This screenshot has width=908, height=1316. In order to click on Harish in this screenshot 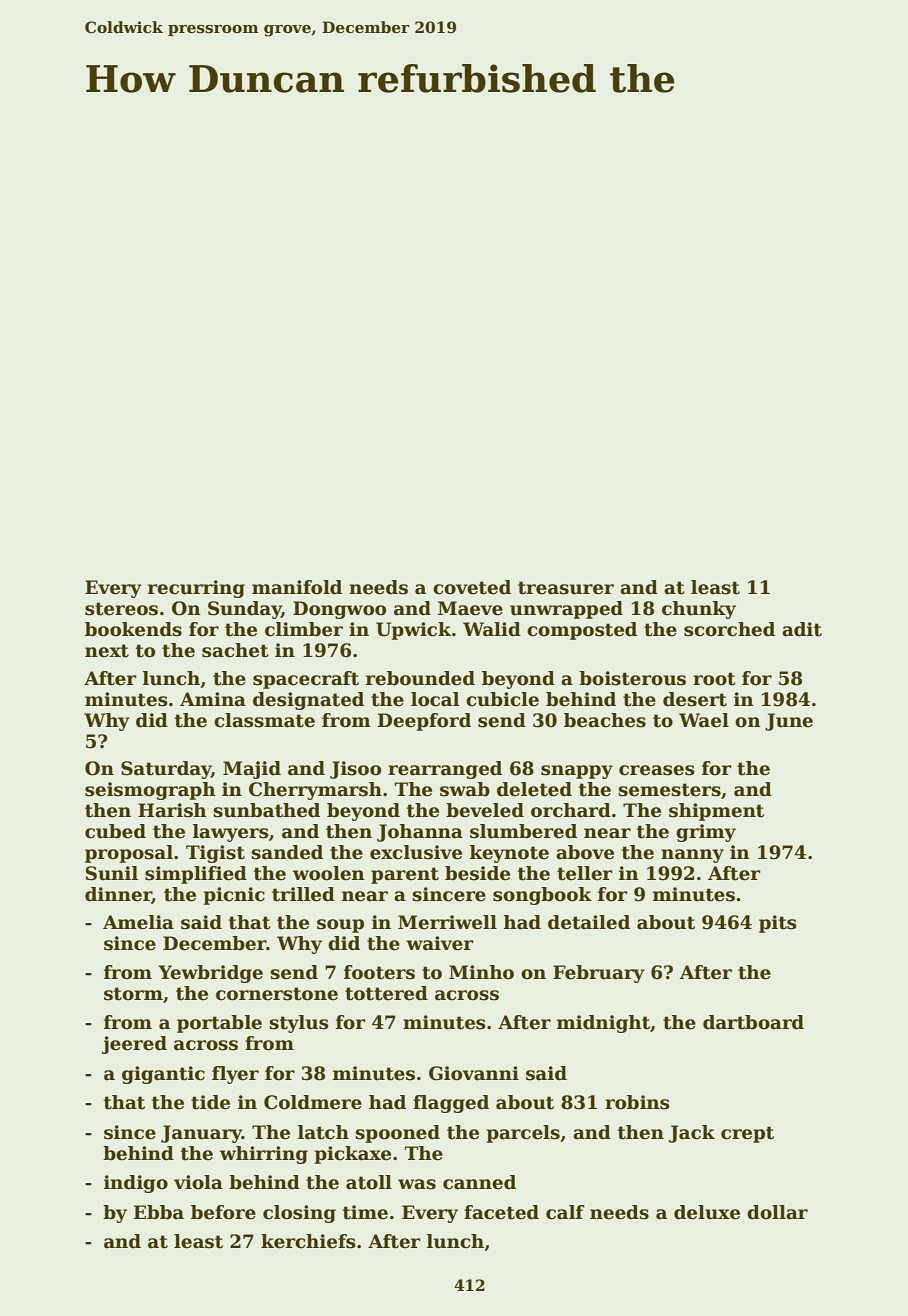, I will do `click(172, 810)`.
